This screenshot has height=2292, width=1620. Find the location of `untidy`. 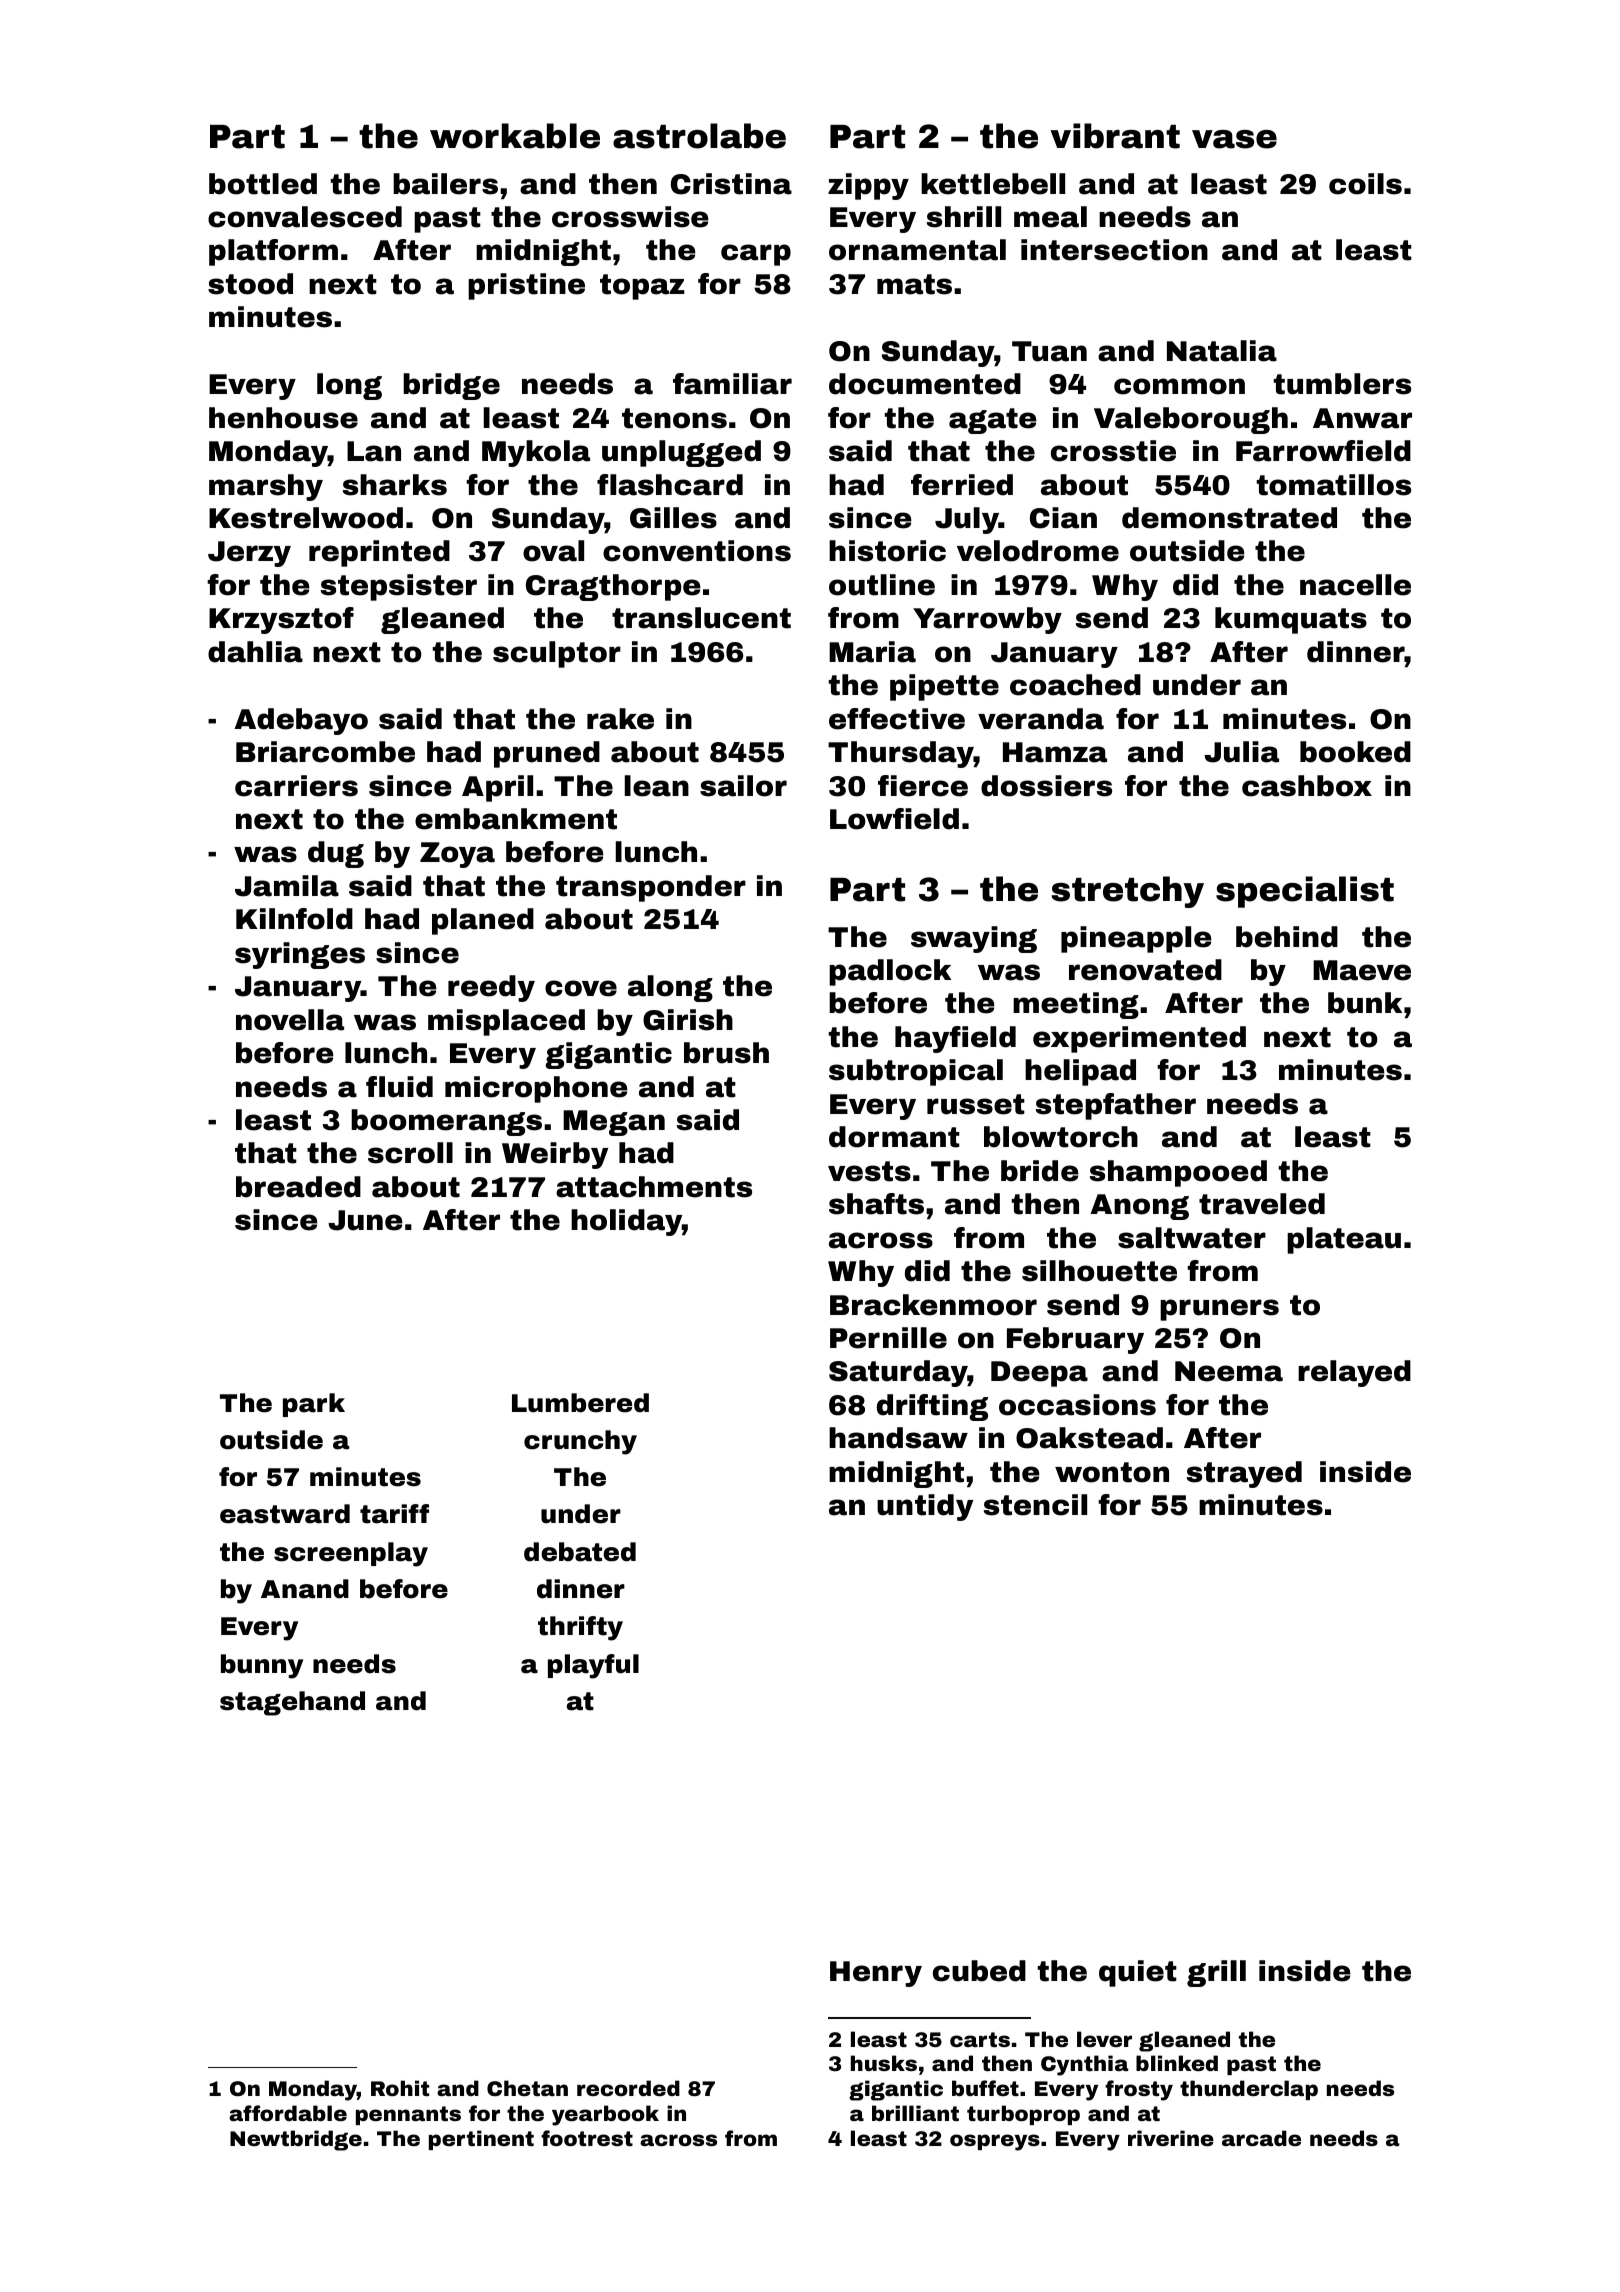

untidy is located at coordinates (925, 1507).
